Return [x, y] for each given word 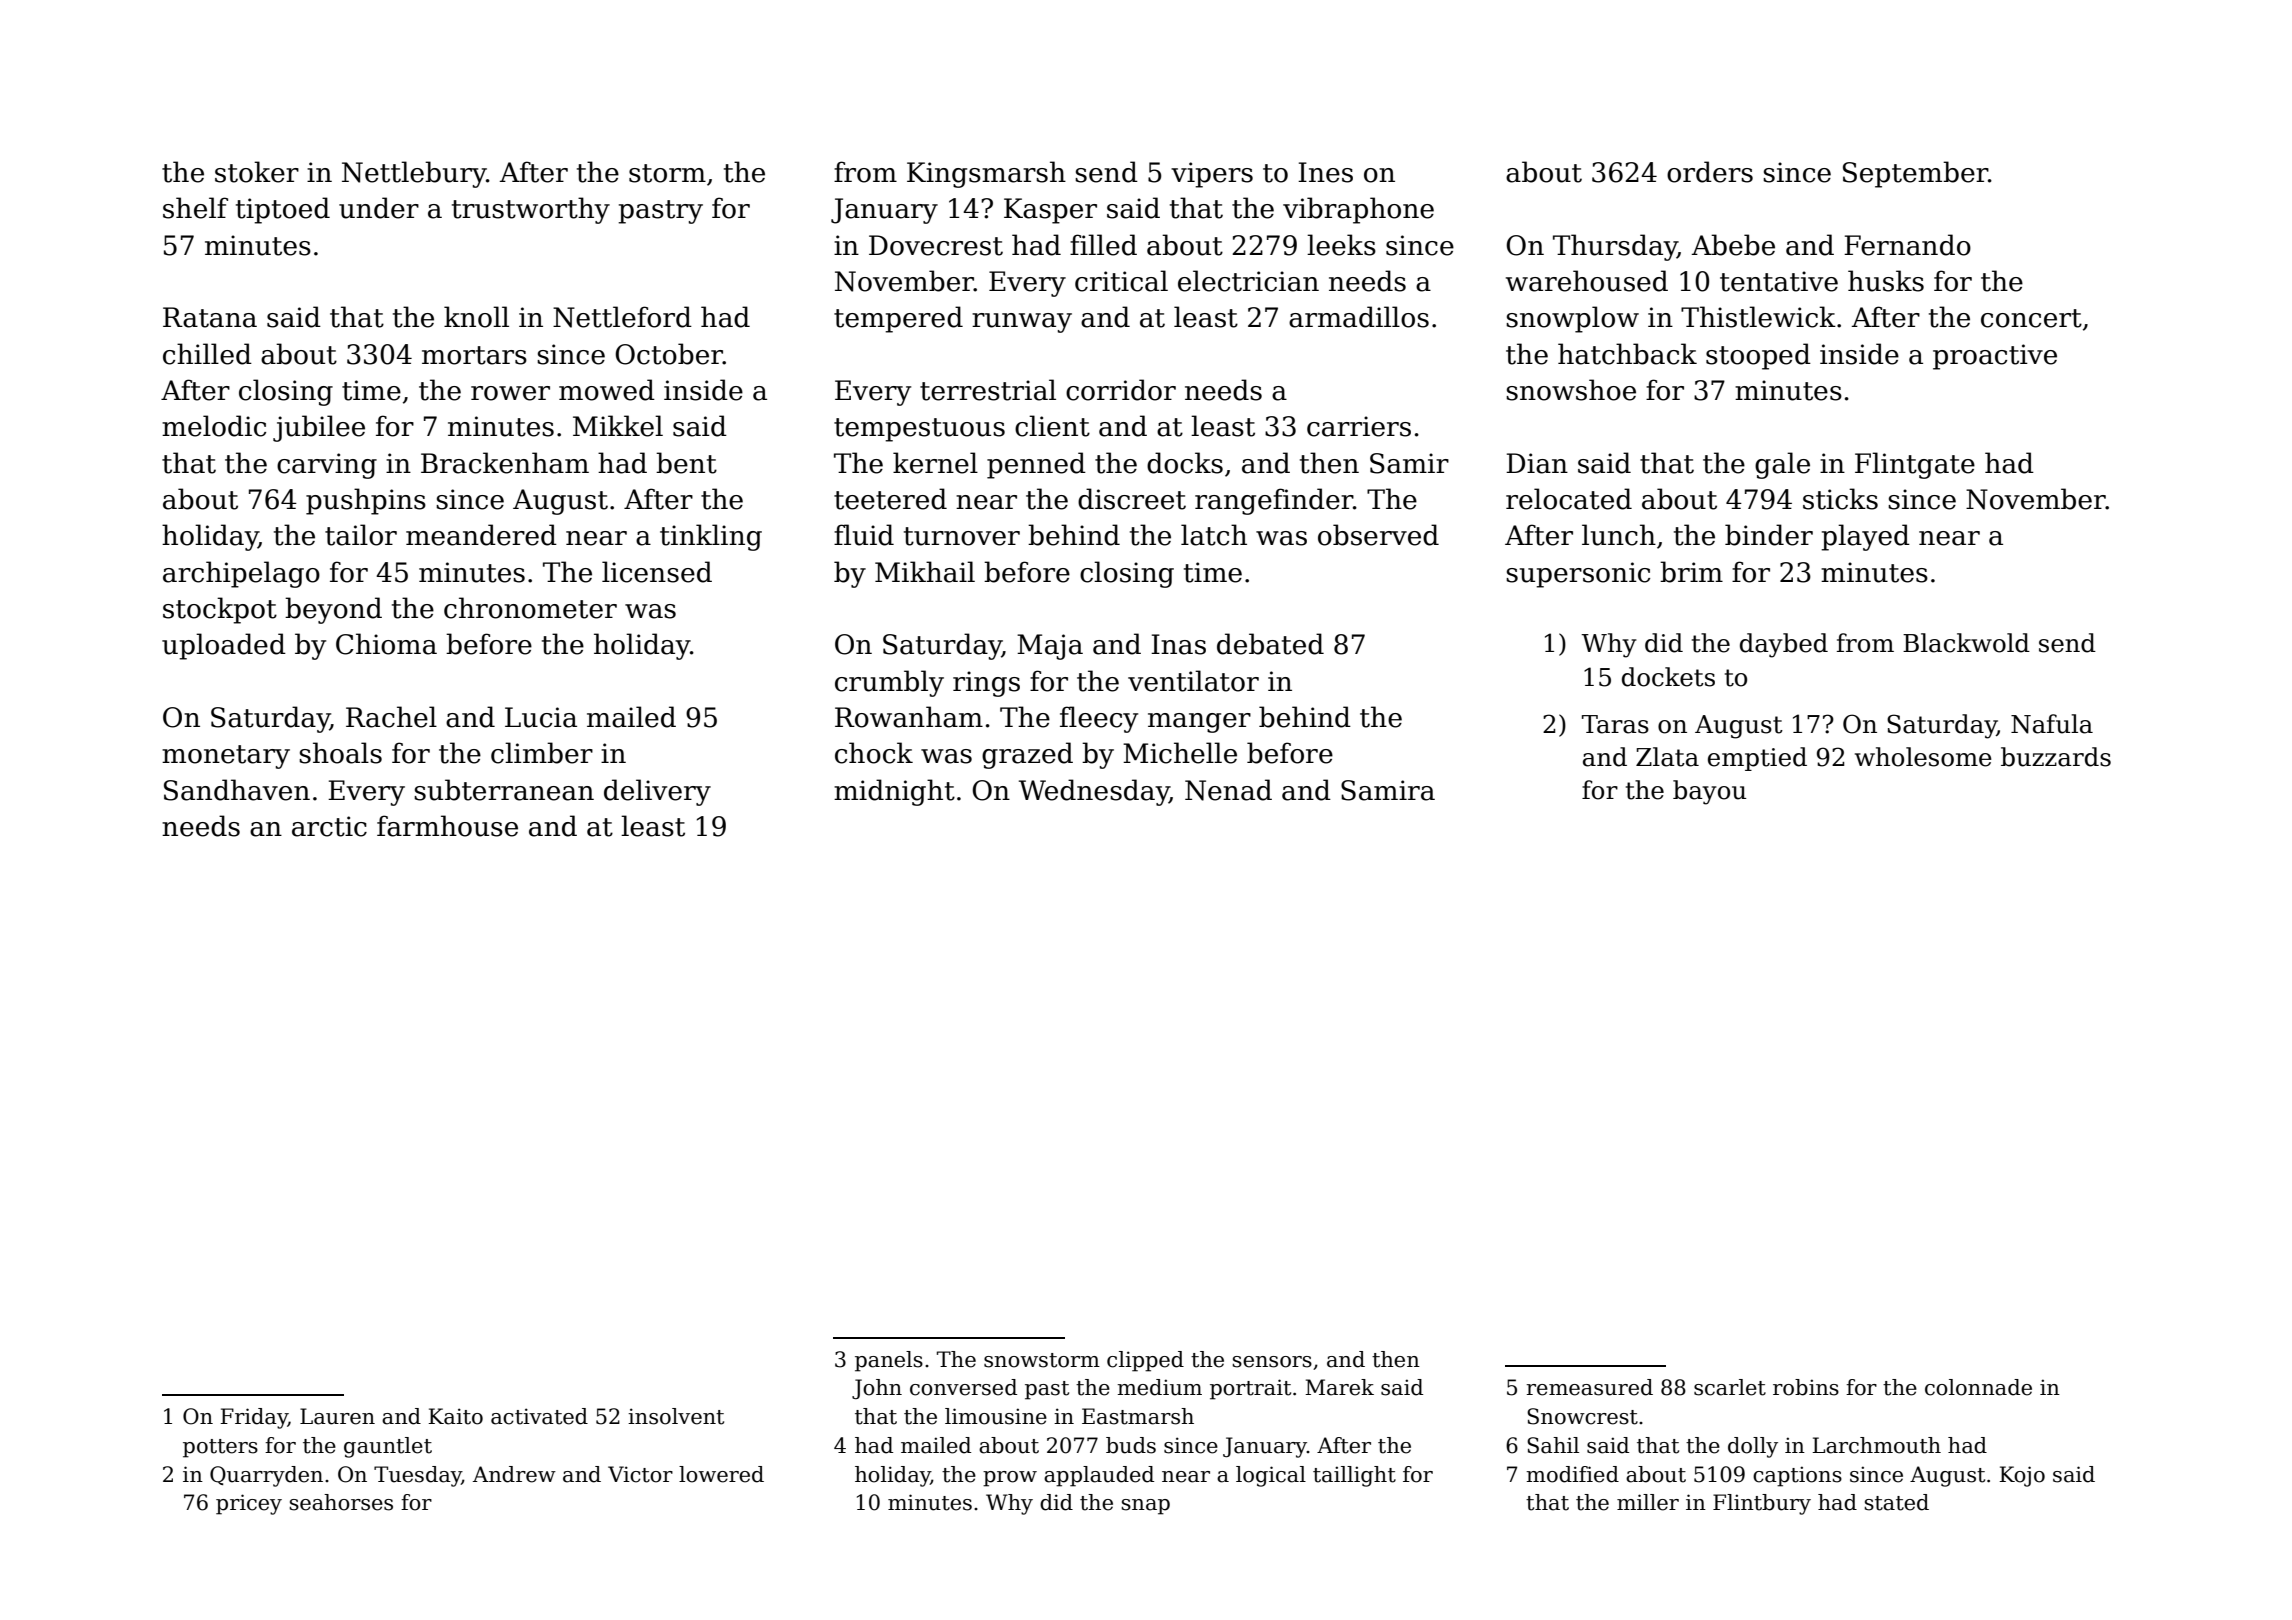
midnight [894, 792]
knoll [476, 317]
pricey [249, 1504]
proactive [1995, 357]
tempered [898, 319]
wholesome [1923, 757]
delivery [657, 792]
